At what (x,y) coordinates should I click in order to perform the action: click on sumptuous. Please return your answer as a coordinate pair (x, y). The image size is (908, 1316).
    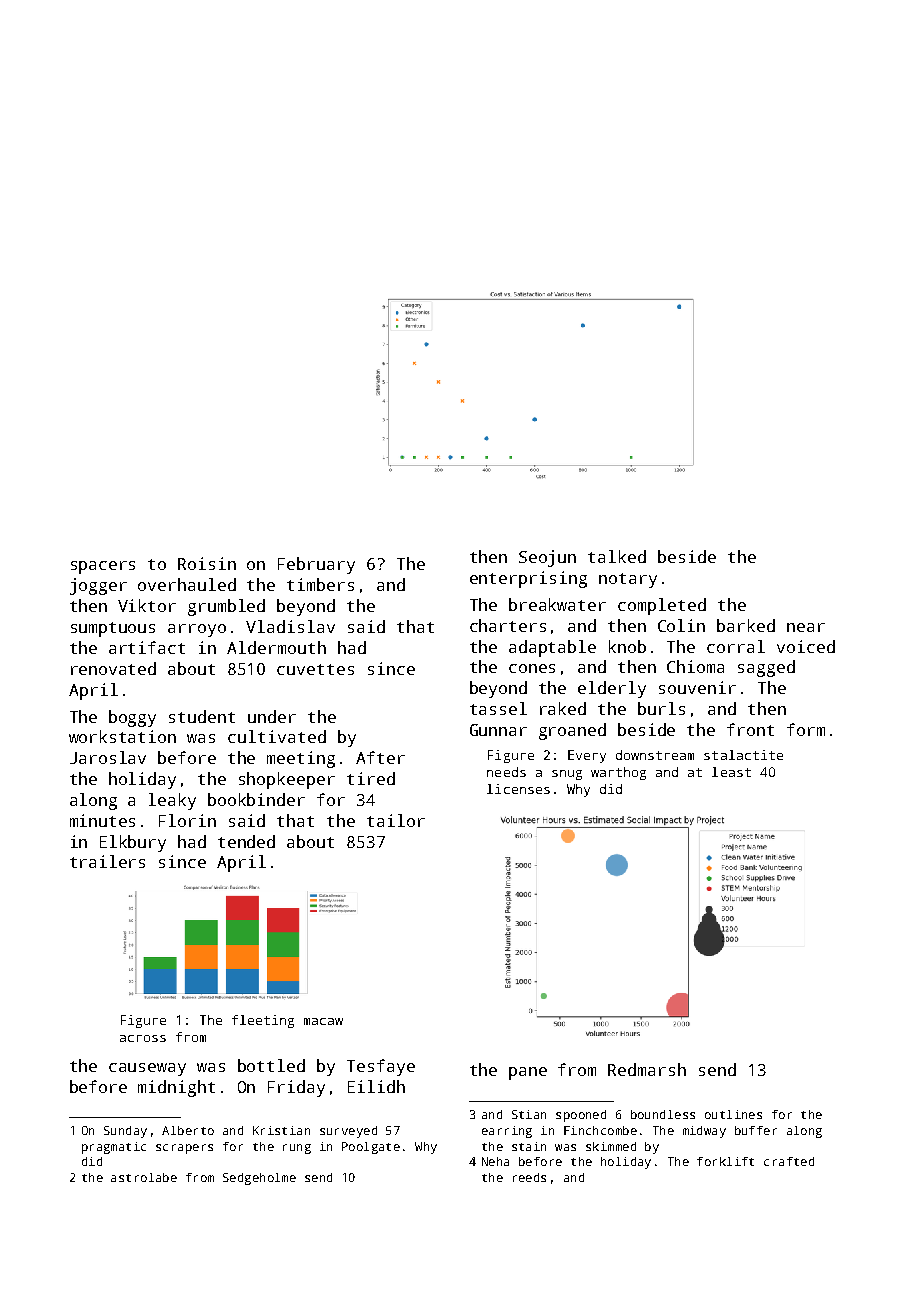
    Looking at the image, I should click on (113, 629).
